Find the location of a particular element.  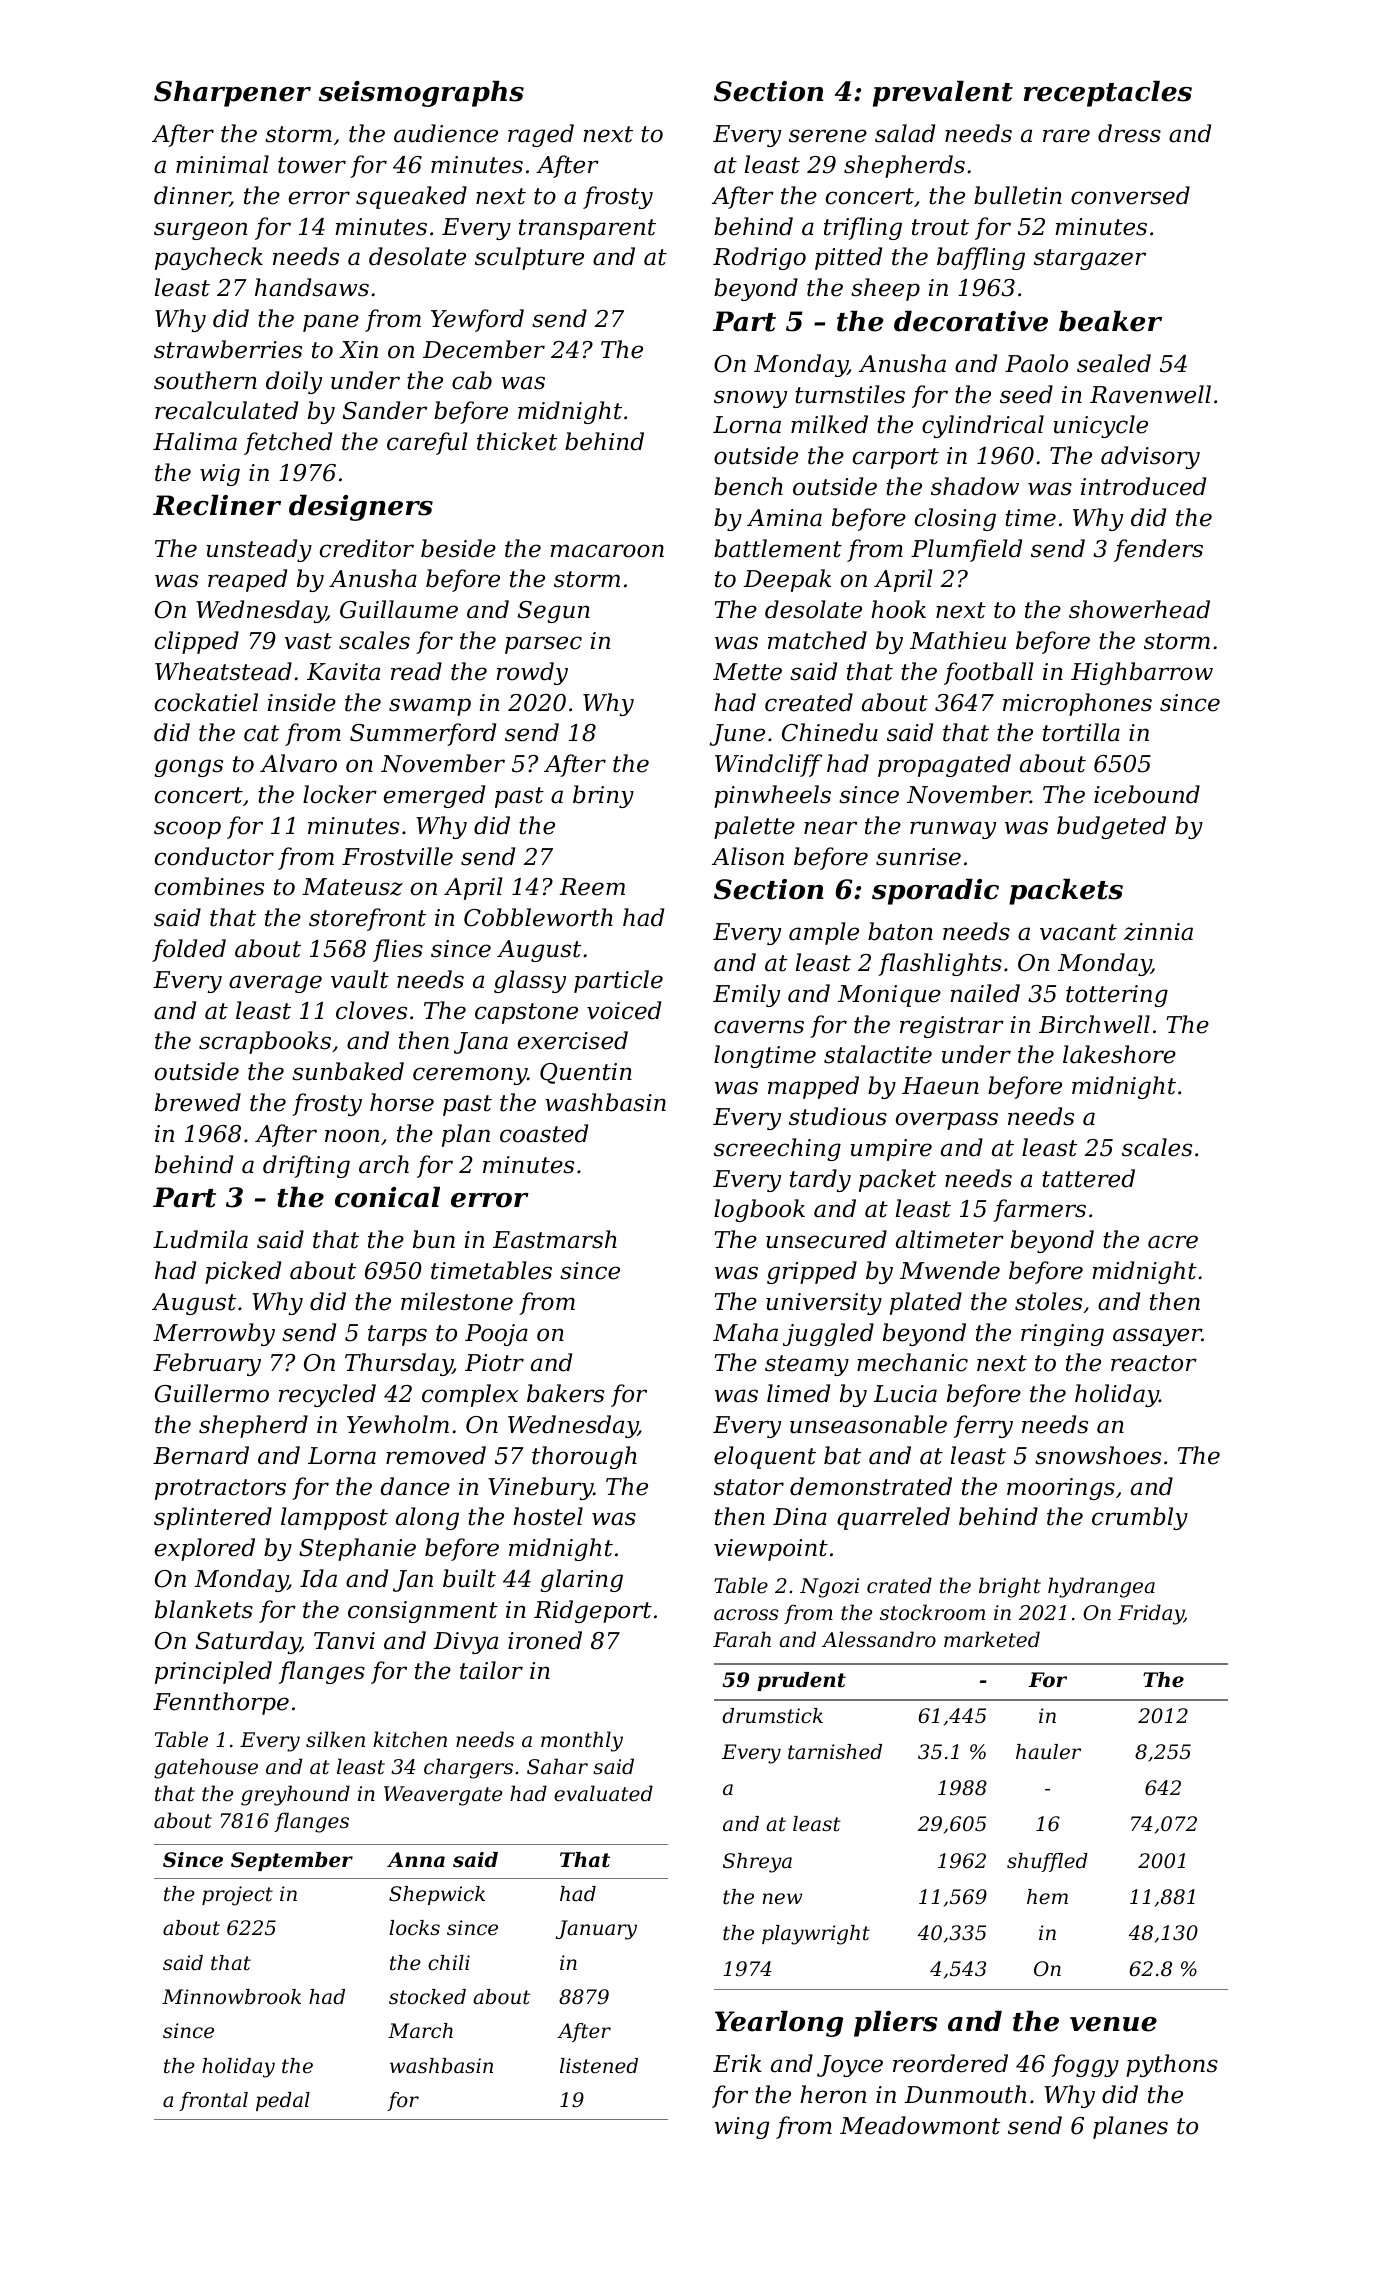

Chinedu is located at coordinates (830, 732).
